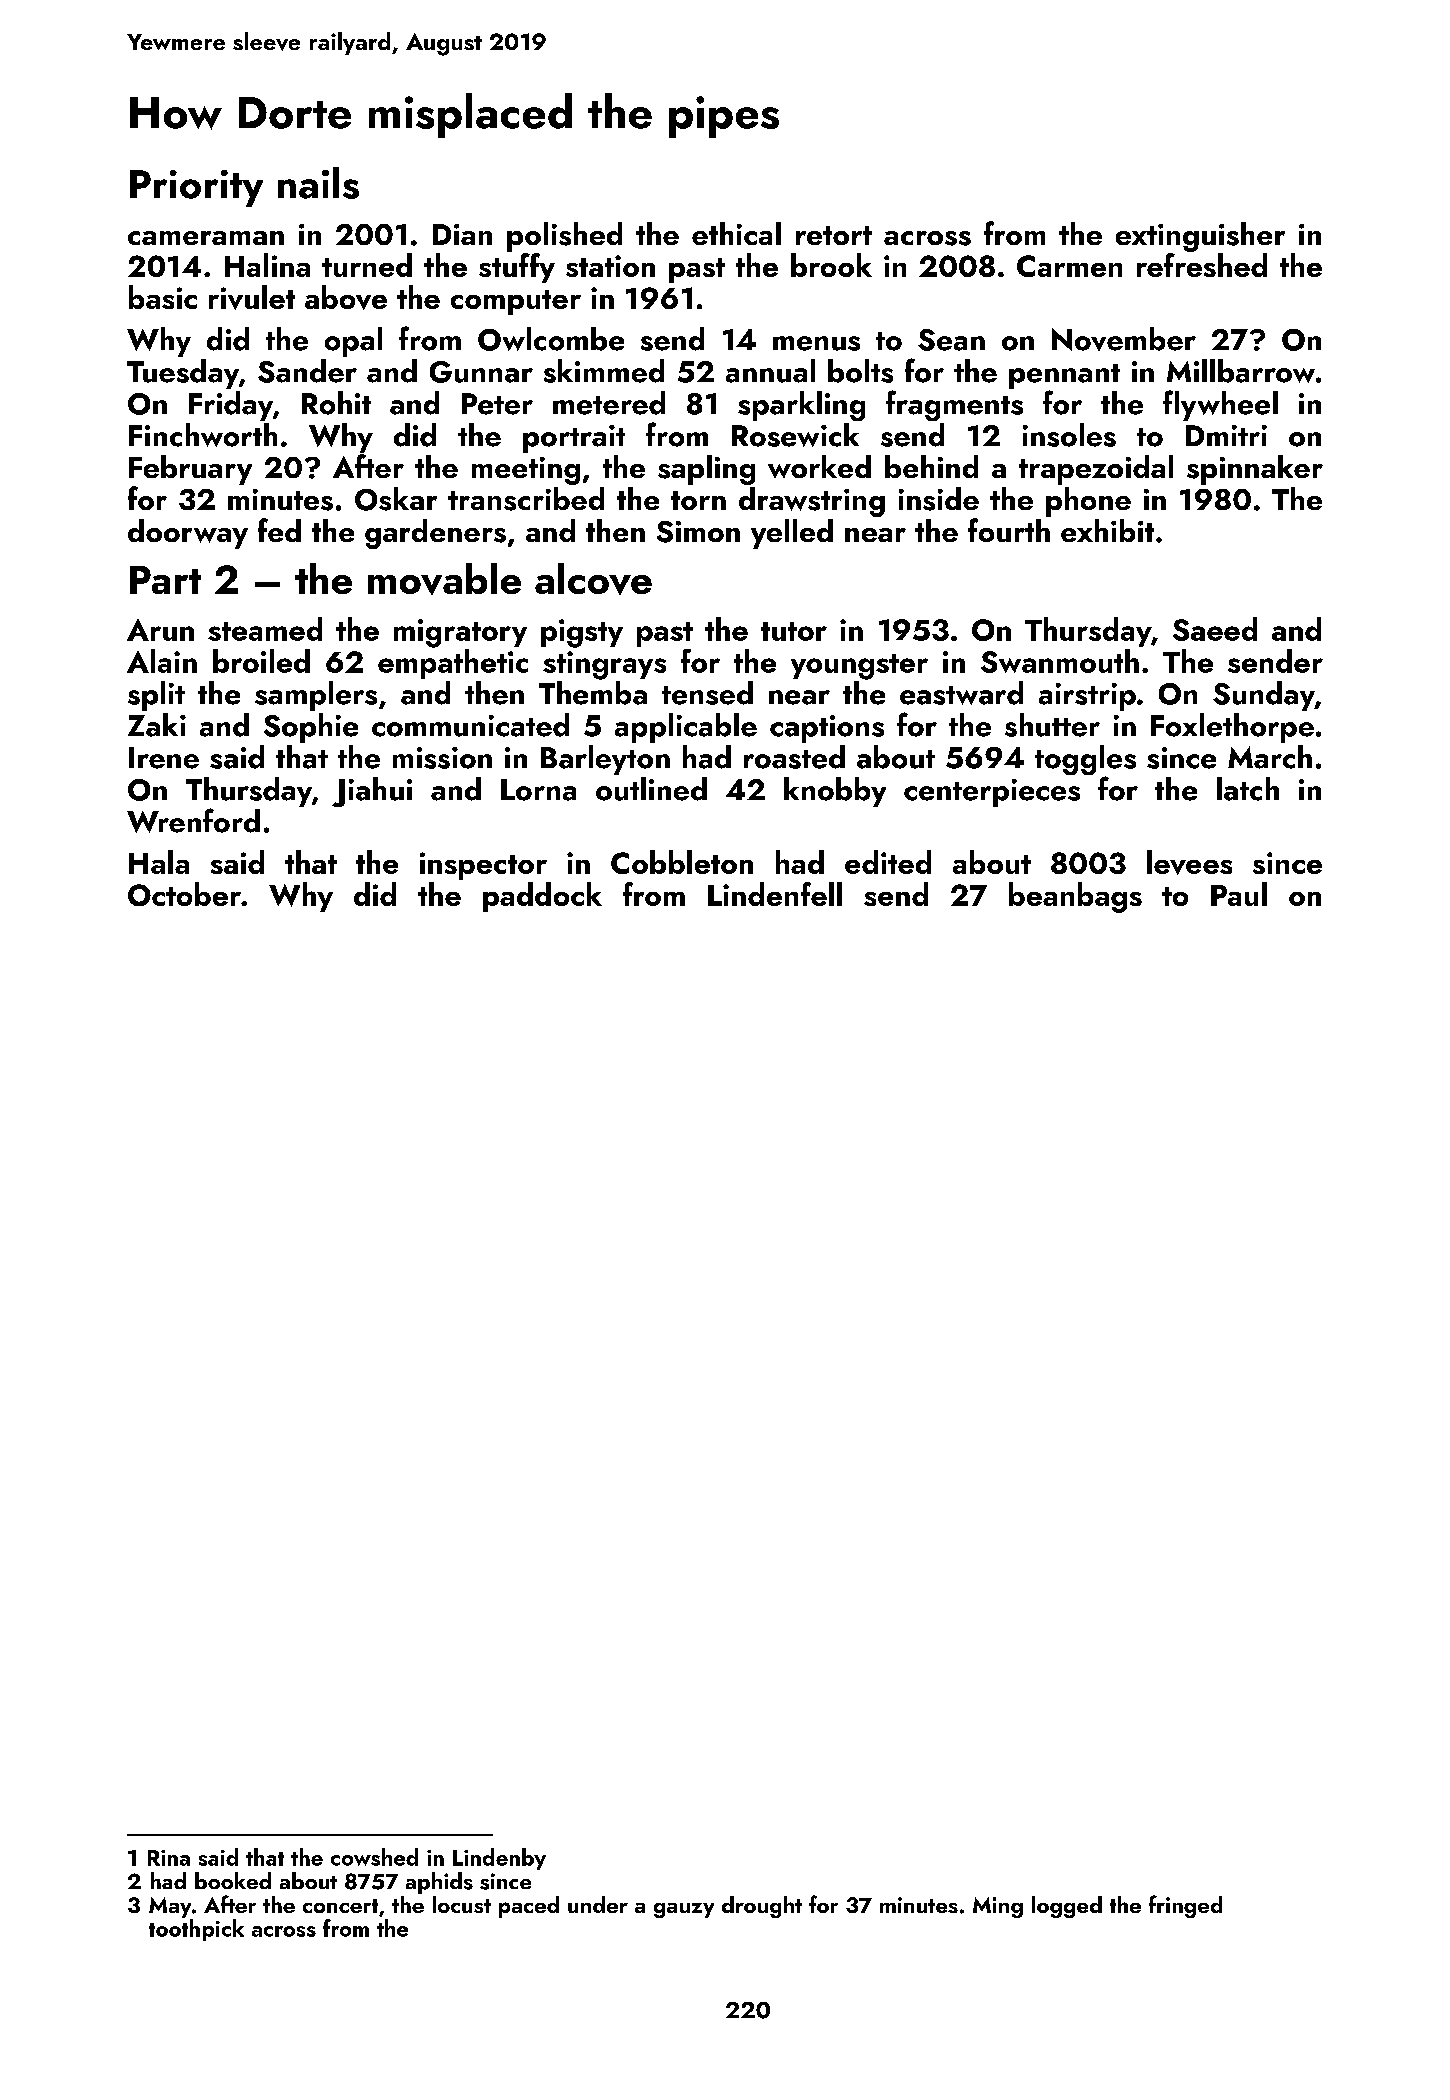 Image resolution: width=1450 pixels, height=2100 pixels. I want to click on Halina, so click(267, 265).
